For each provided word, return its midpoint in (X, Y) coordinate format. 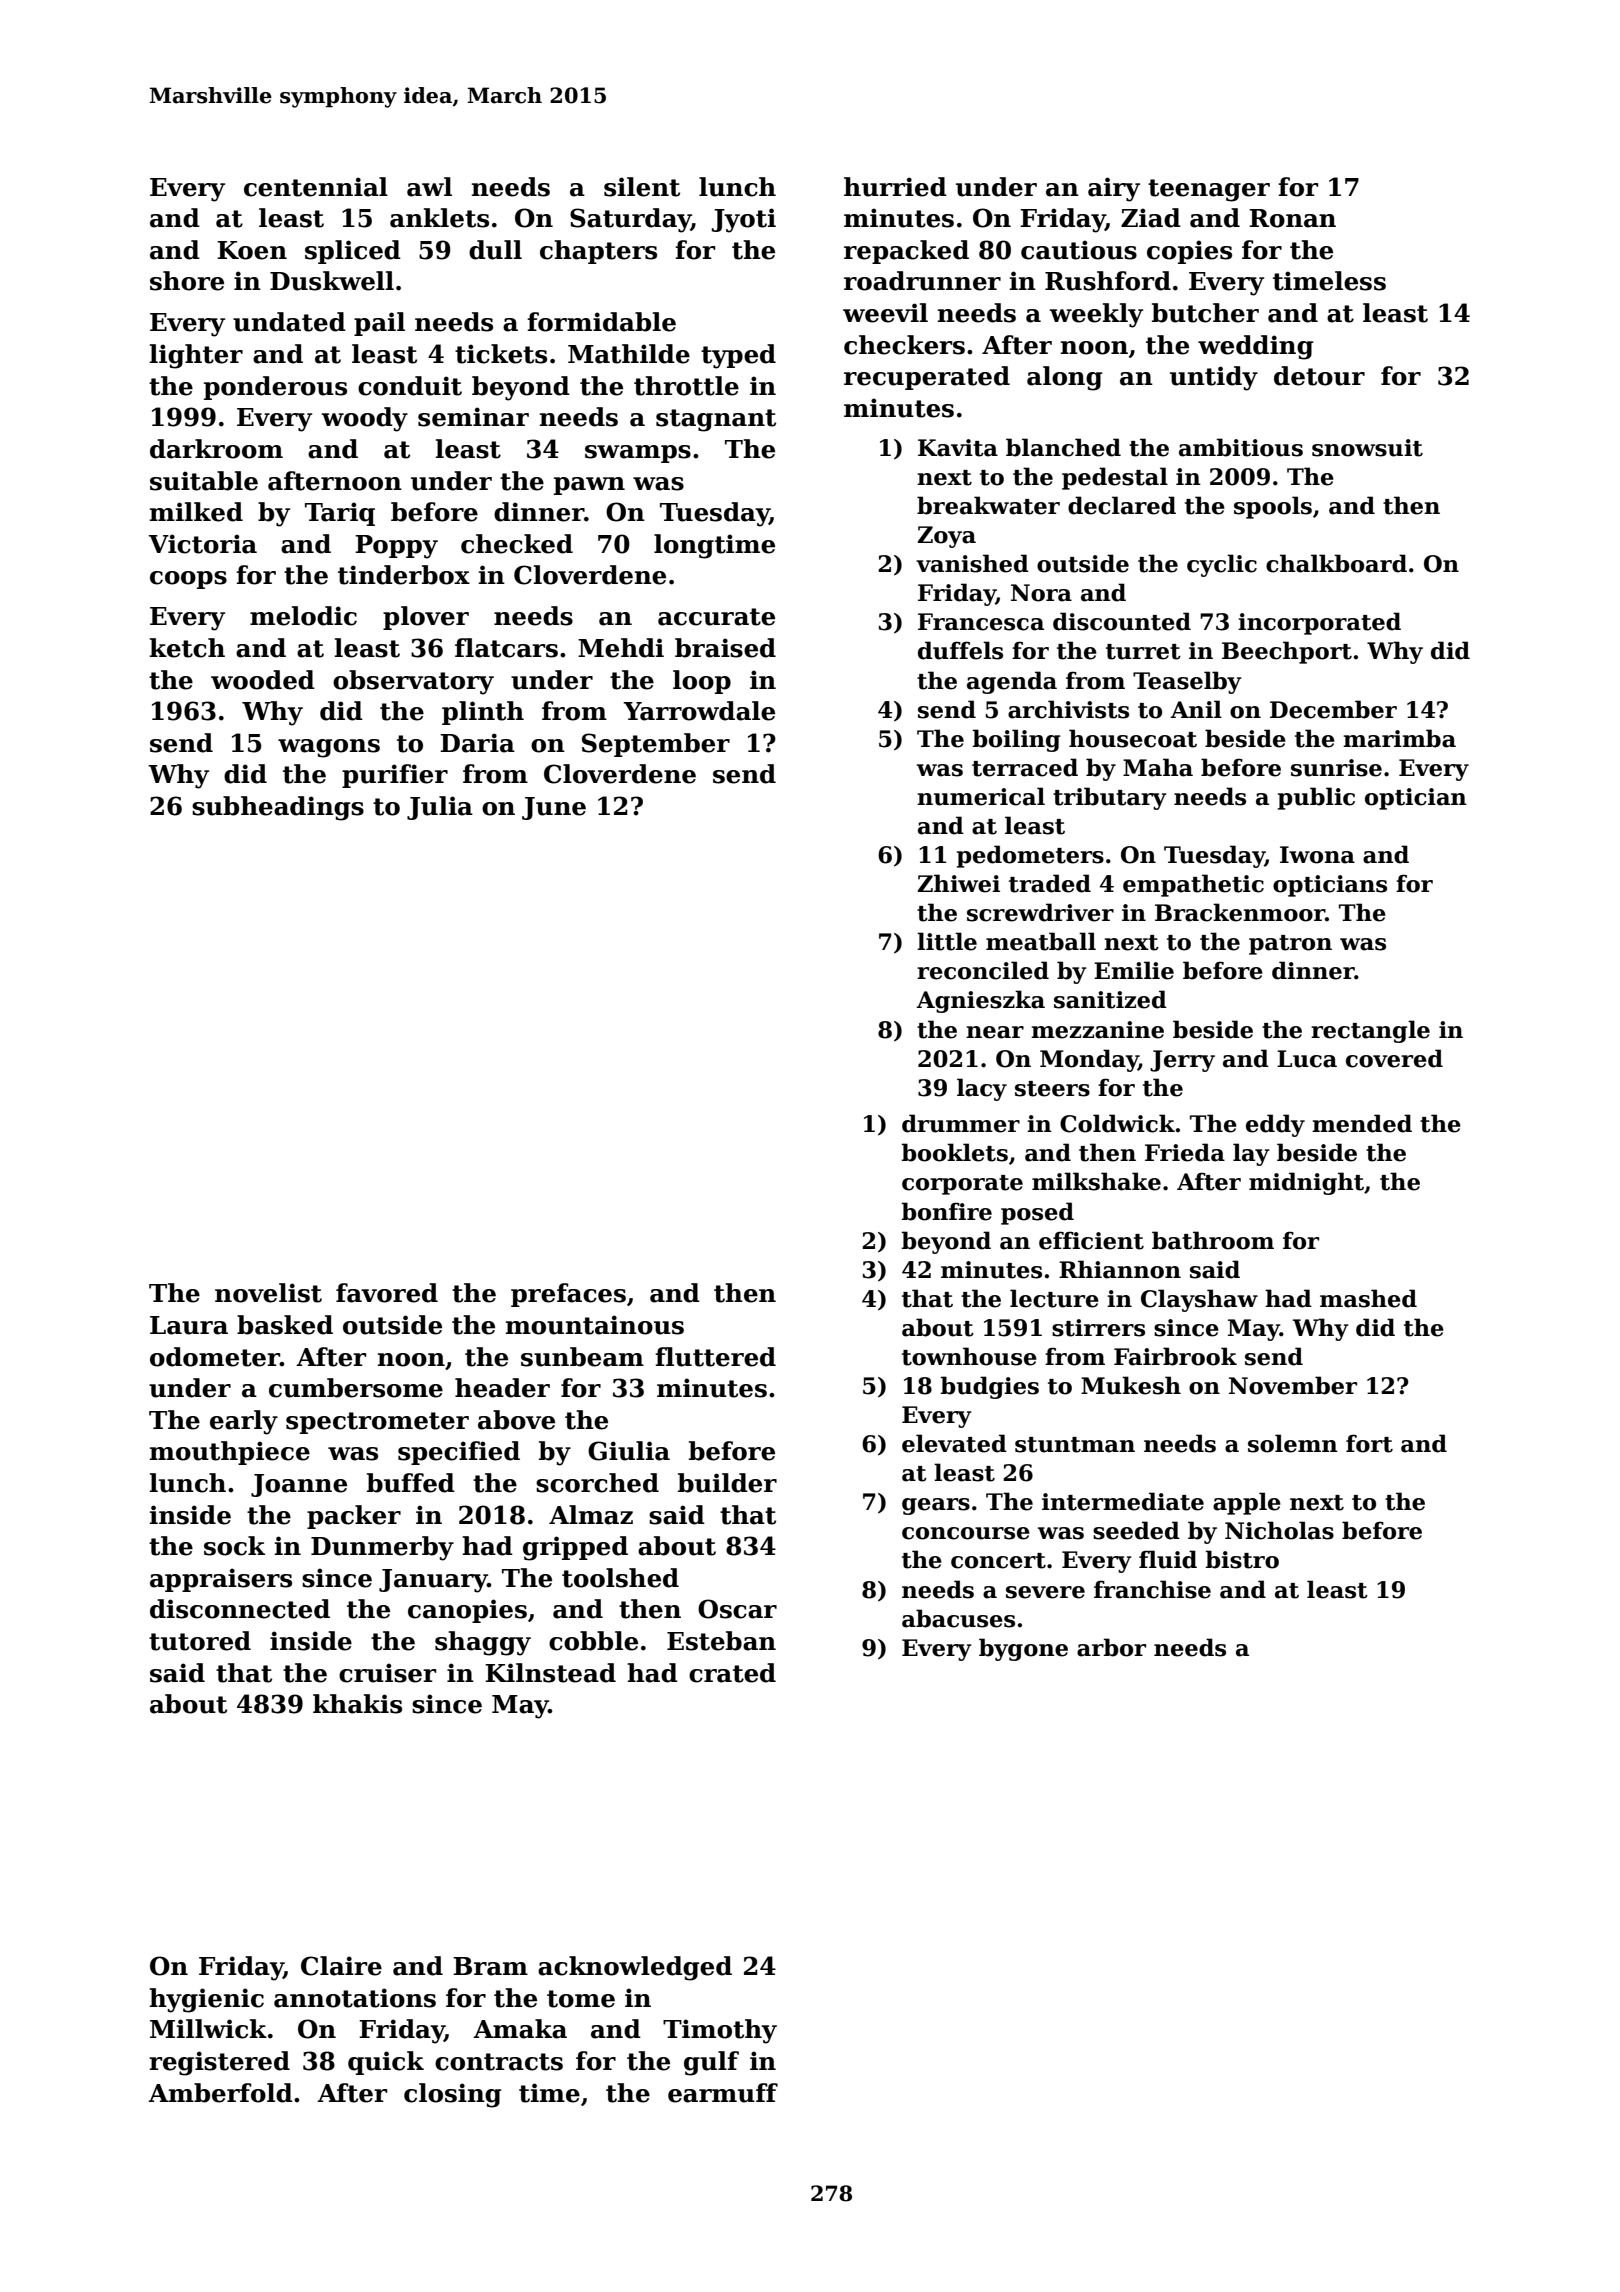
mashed (1368, 1298)
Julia (440, 808)
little (947, 941)
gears (936, 1506)
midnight (1306, 1183)
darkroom (216, 449)
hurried (895, 187)
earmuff (723, 2093)
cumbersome (356, 1388)
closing (453, 2095)
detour (1319, 376)
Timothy (720, 2031)
